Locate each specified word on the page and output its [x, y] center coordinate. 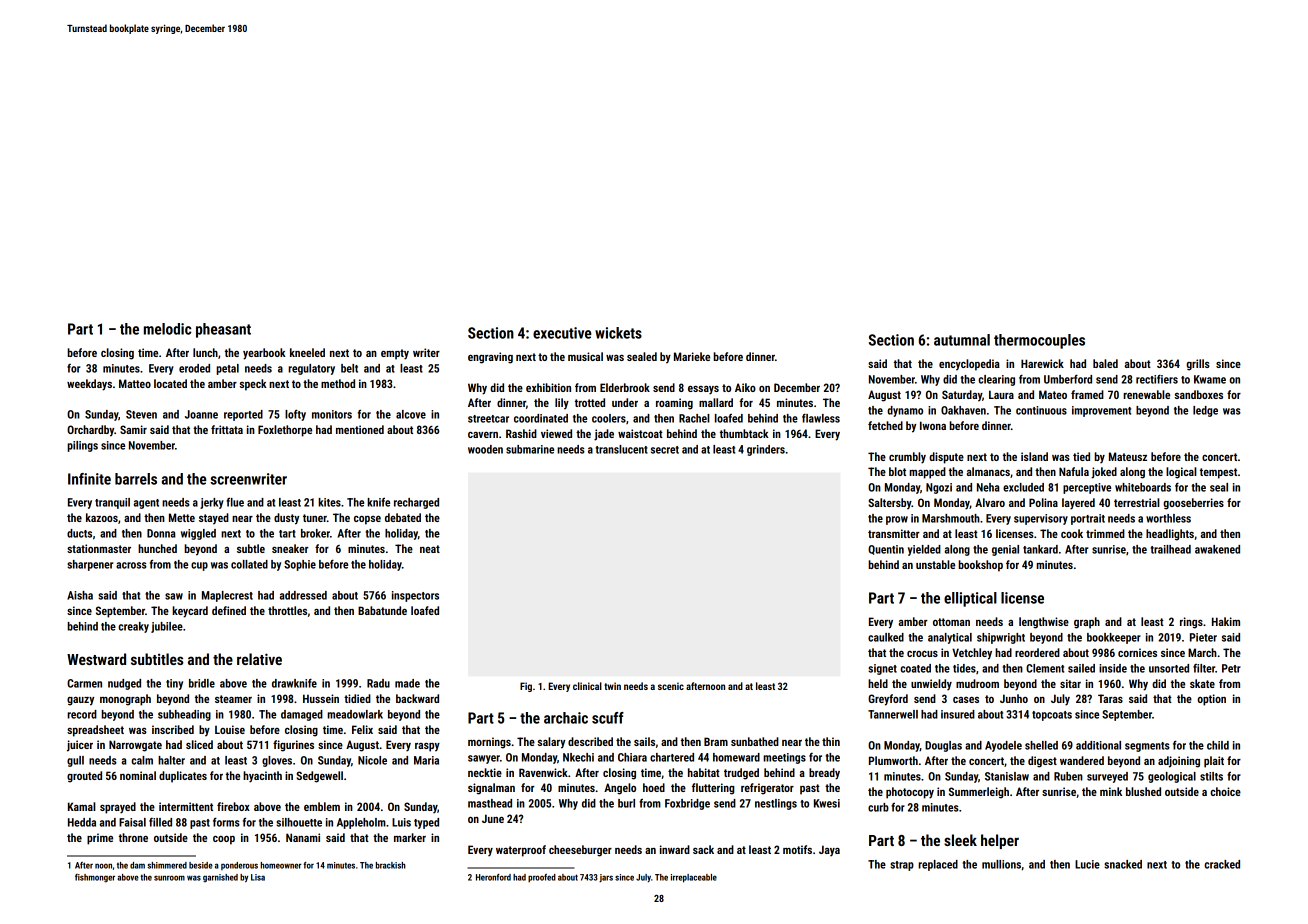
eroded [194, 368]
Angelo [620, 789]
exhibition [548, 387]
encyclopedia [969, 365]
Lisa [258, 877]
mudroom [977, 683]
